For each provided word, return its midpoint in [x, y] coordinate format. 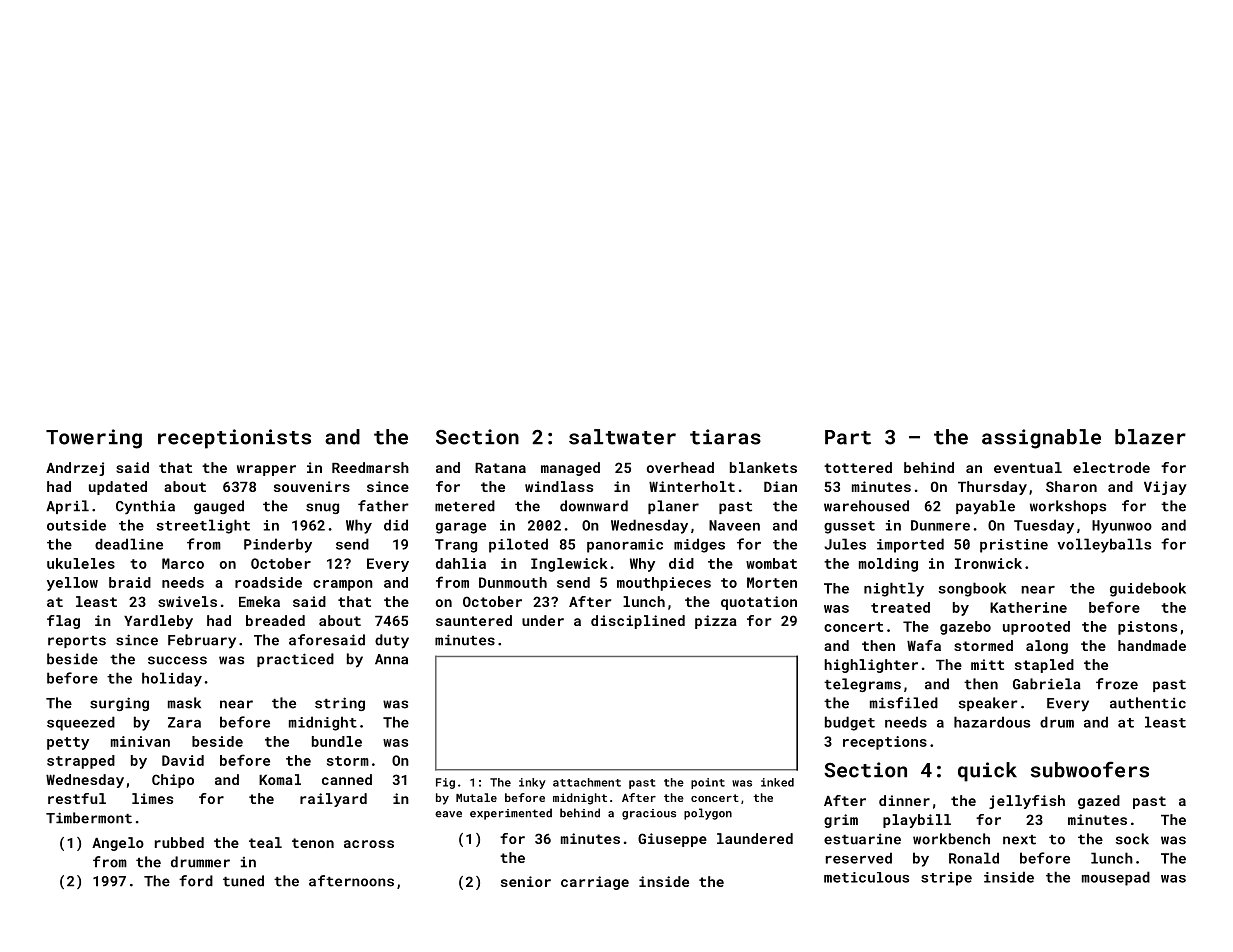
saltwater [622, 437]
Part [848, 437]
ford [196, 881]
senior [526, 881]
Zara [184, 722]
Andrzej [75, 469]
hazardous [992, 722]
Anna [391, 659]
